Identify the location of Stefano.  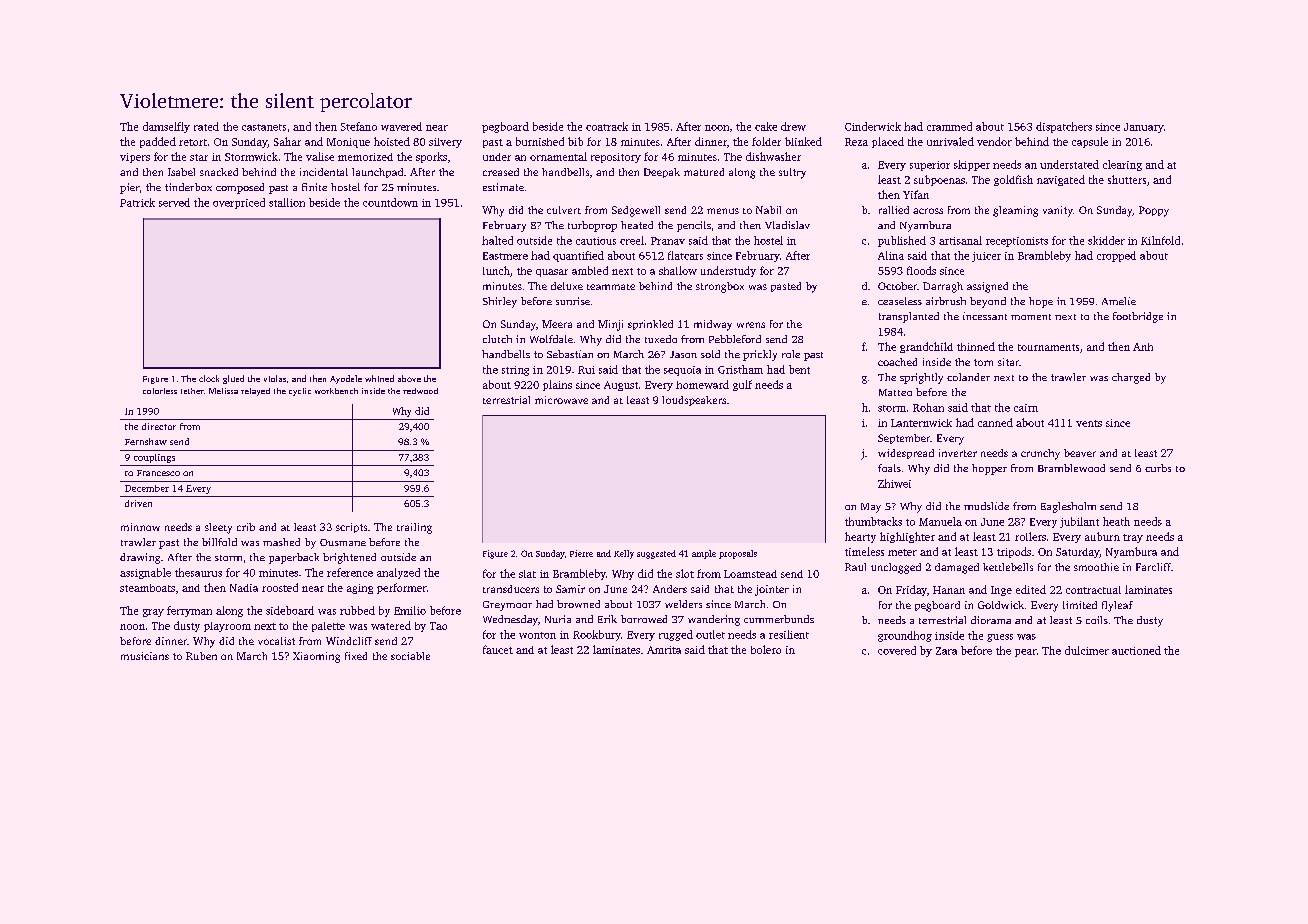
(359, 126).
